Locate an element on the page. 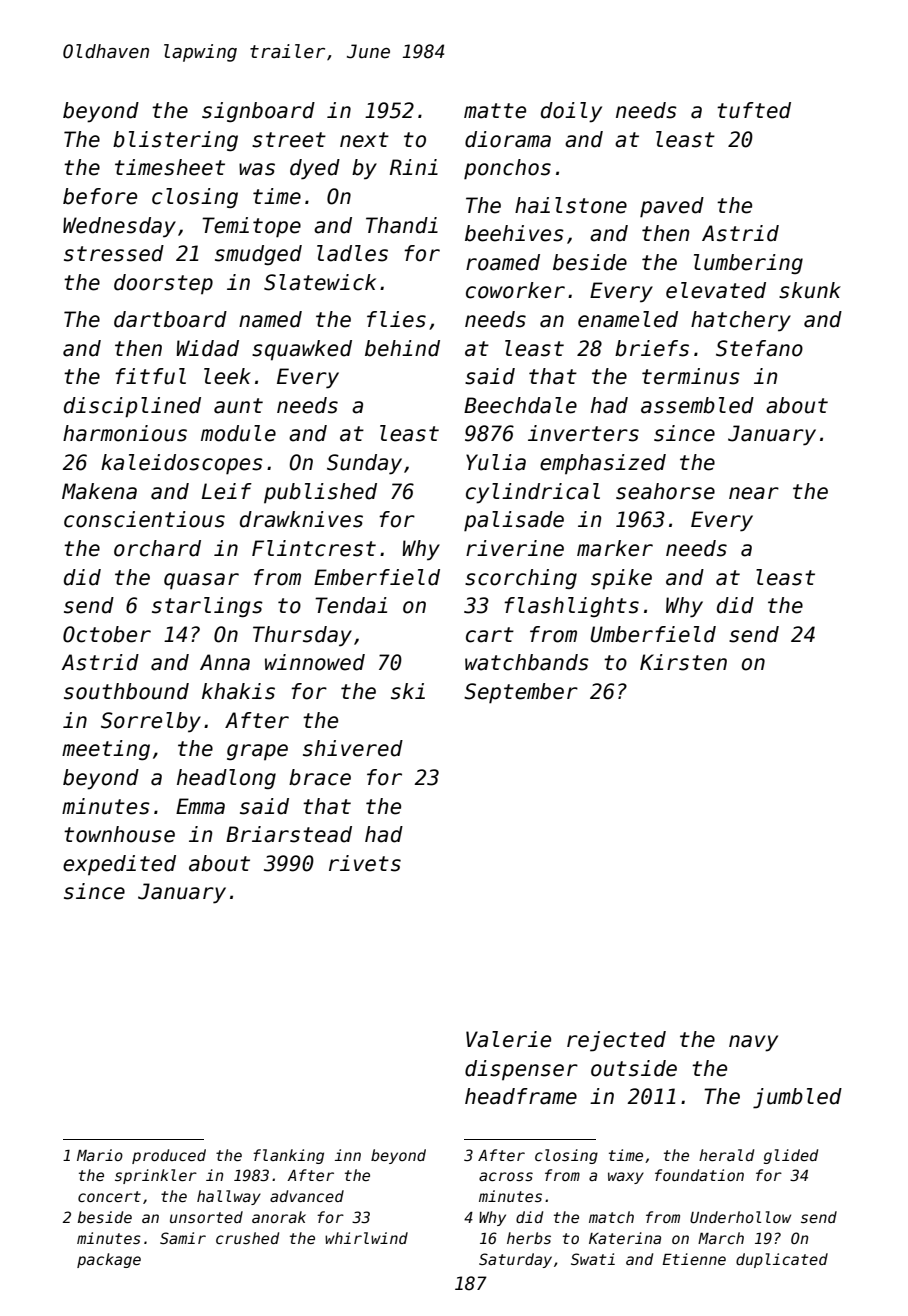 Image resolution: width=908 pixels, height=1316 pixels. Sunday is located at coordinates (364, 464).
